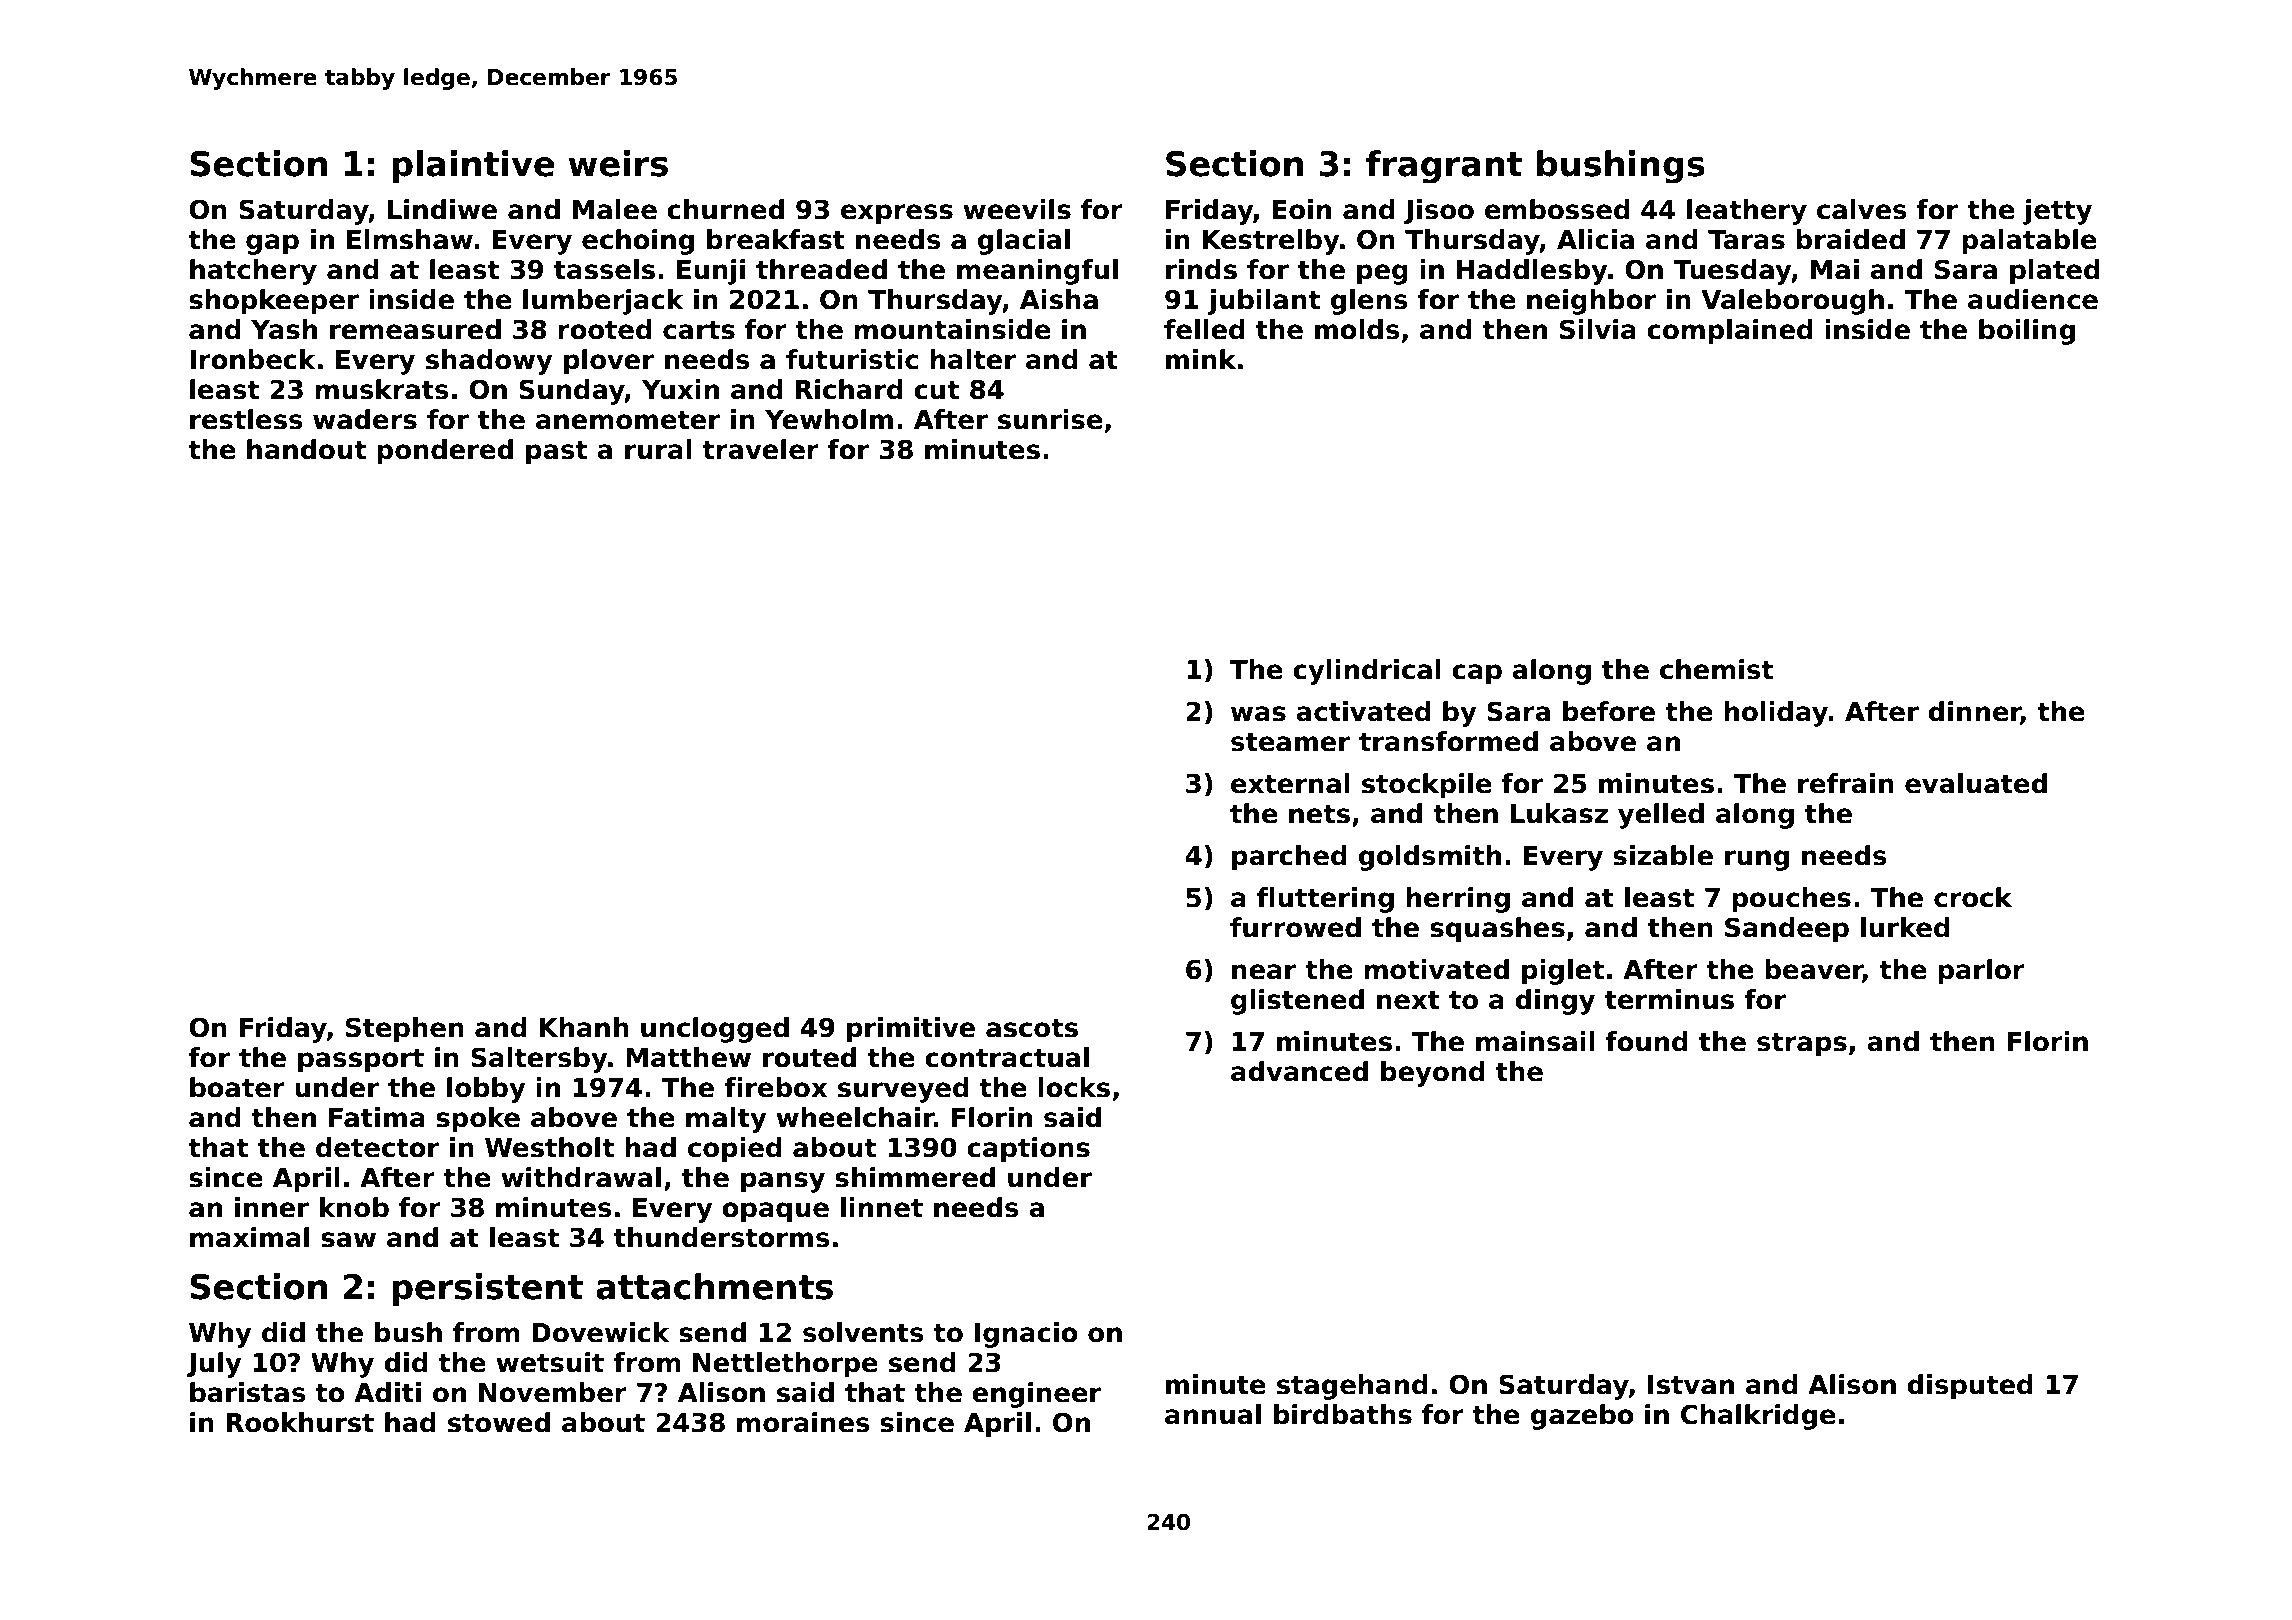 This screenshot has width=2292, height=1620. Describe the element at coordinates (1299, 1071) in the screenshot. I see `advanced` at that location.
